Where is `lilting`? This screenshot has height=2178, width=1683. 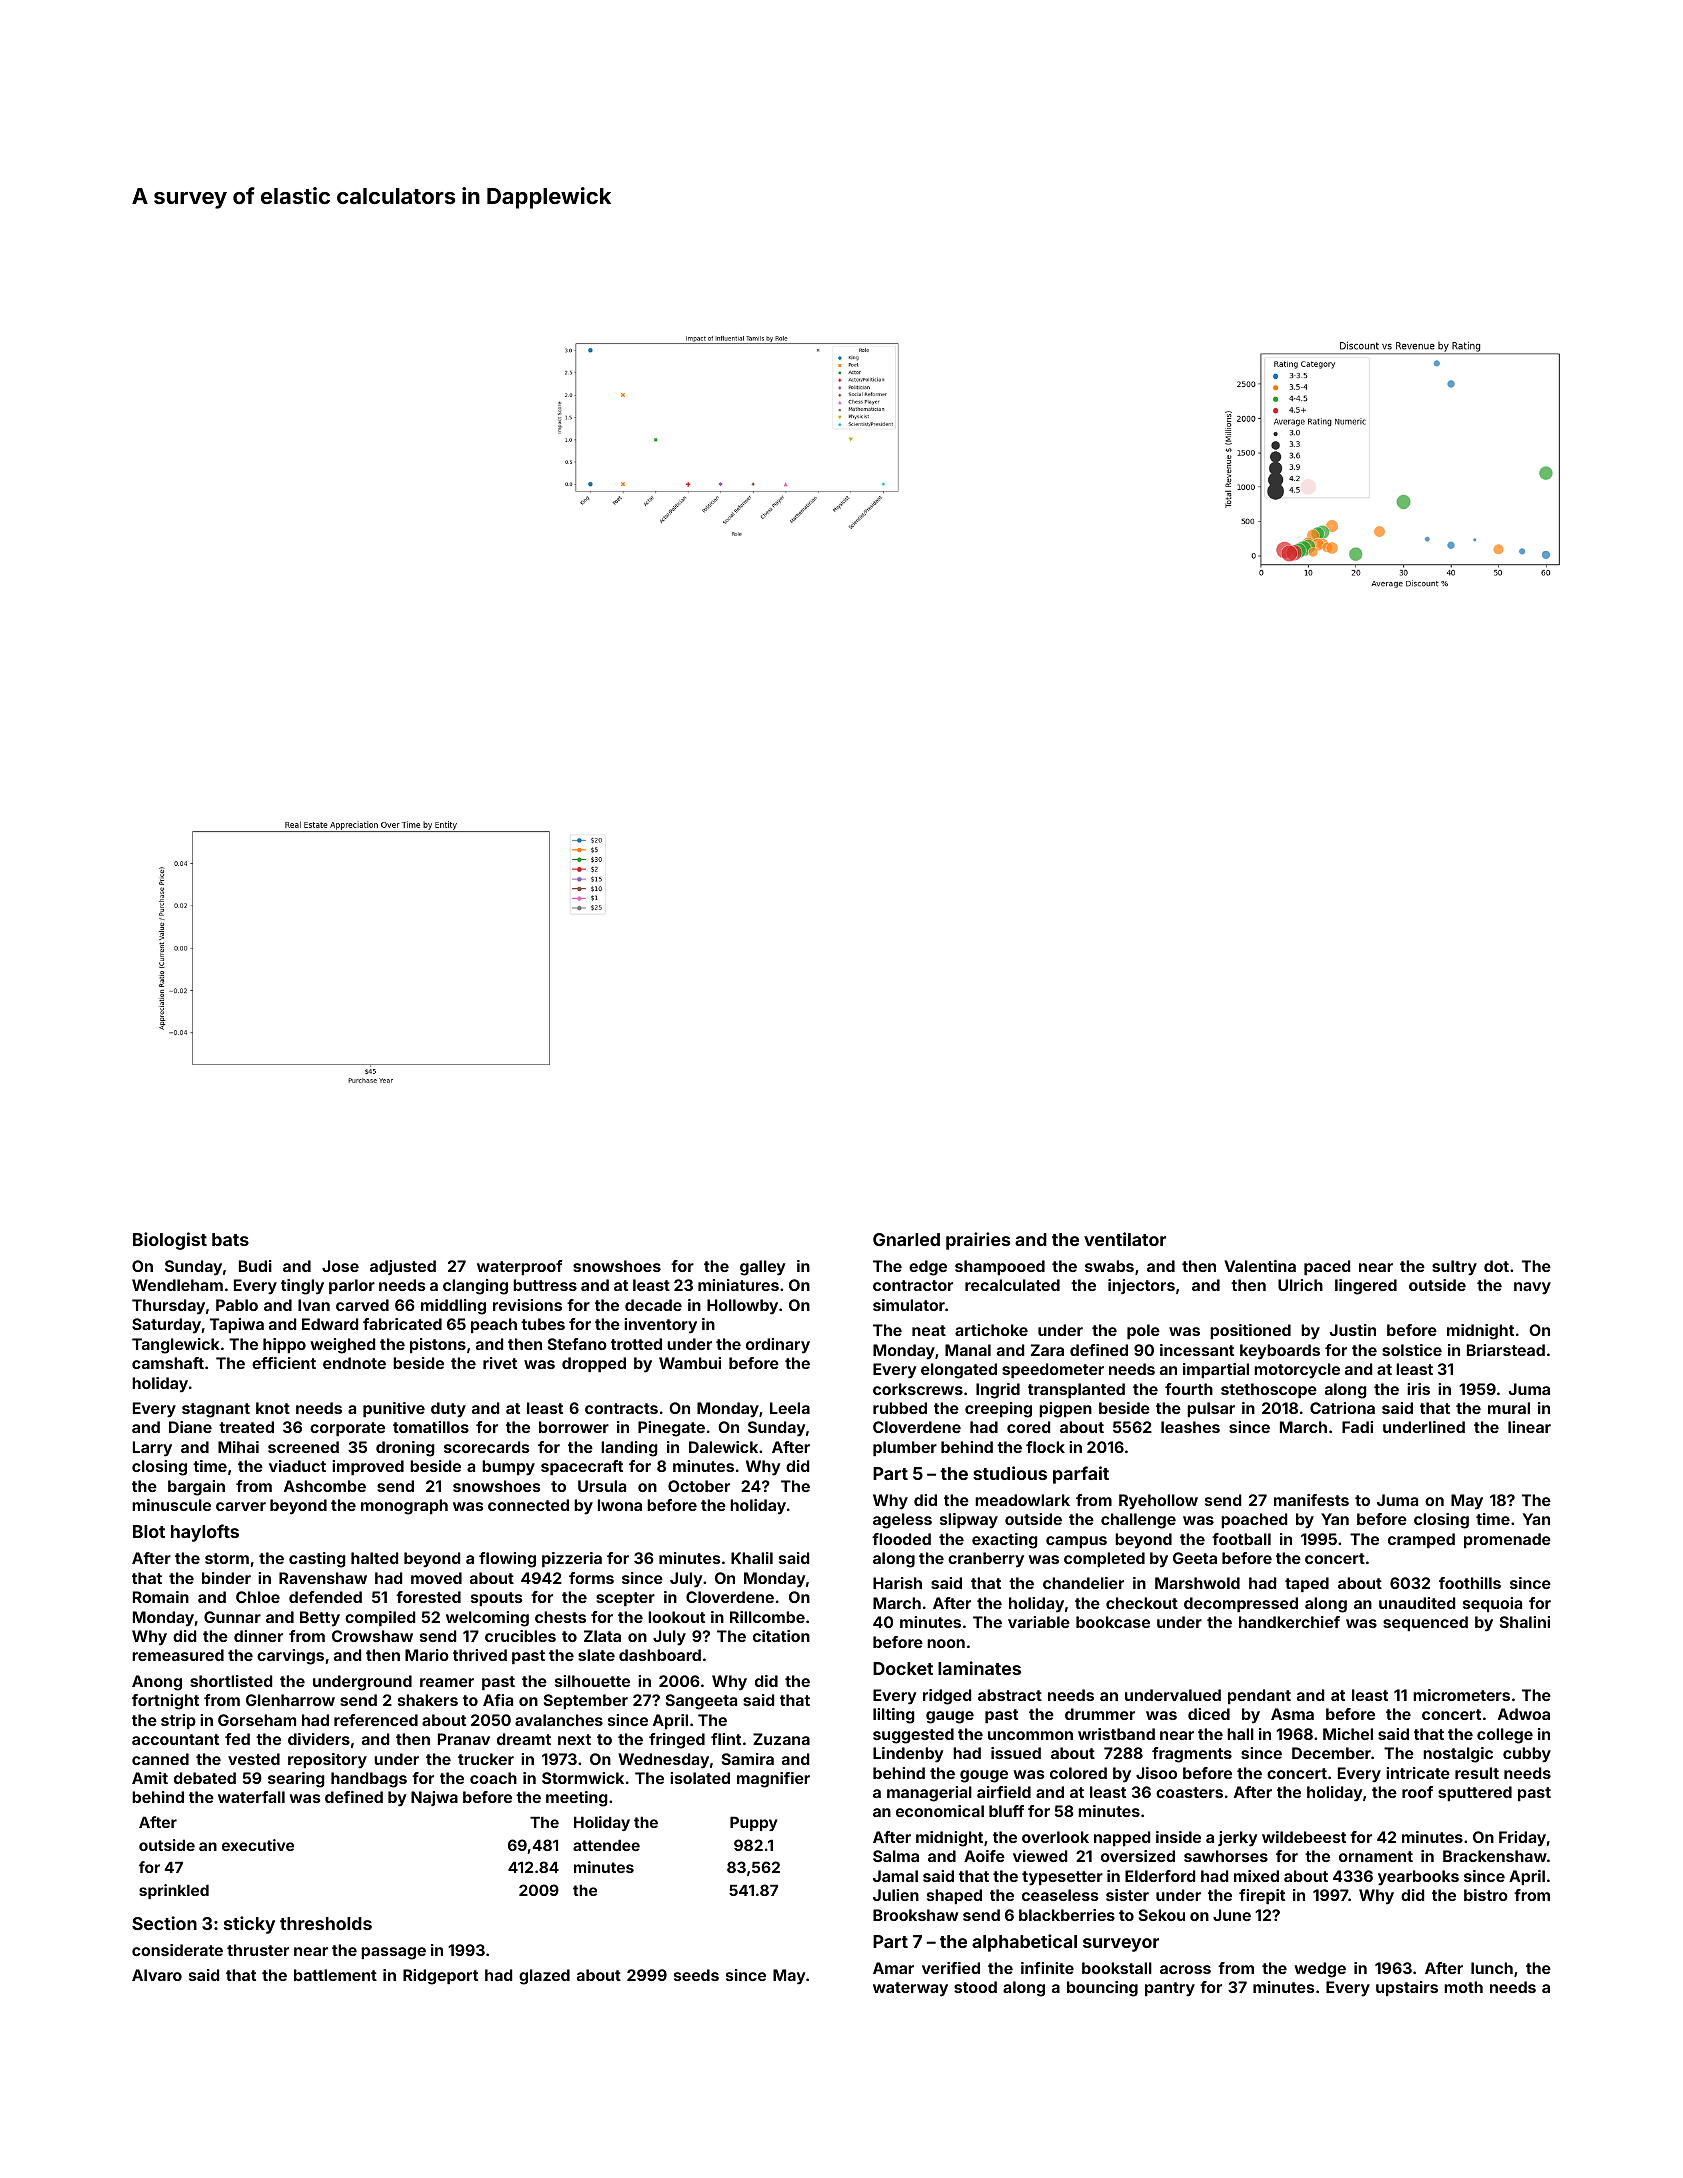
lilting is located at coordinates (894, 1716).
